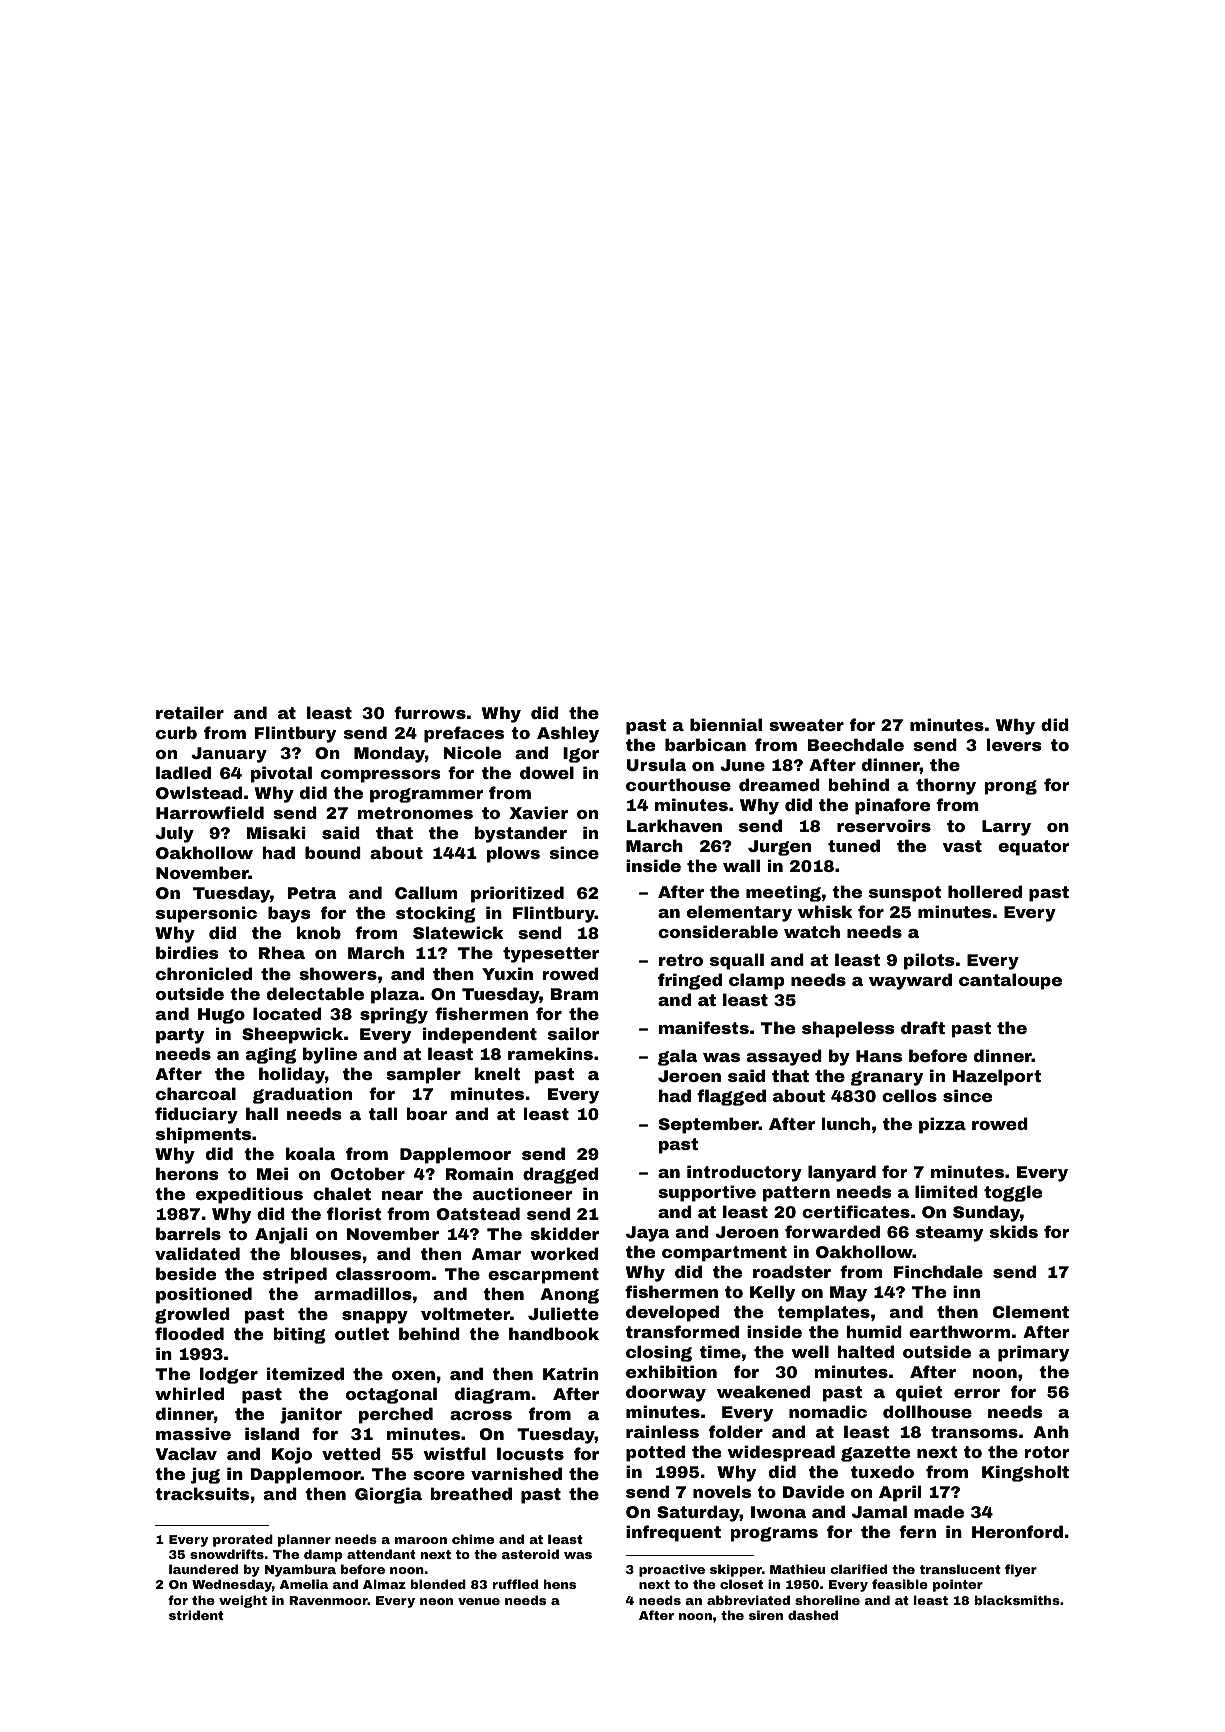  I want to click on skids, so click(1014, 1231).
